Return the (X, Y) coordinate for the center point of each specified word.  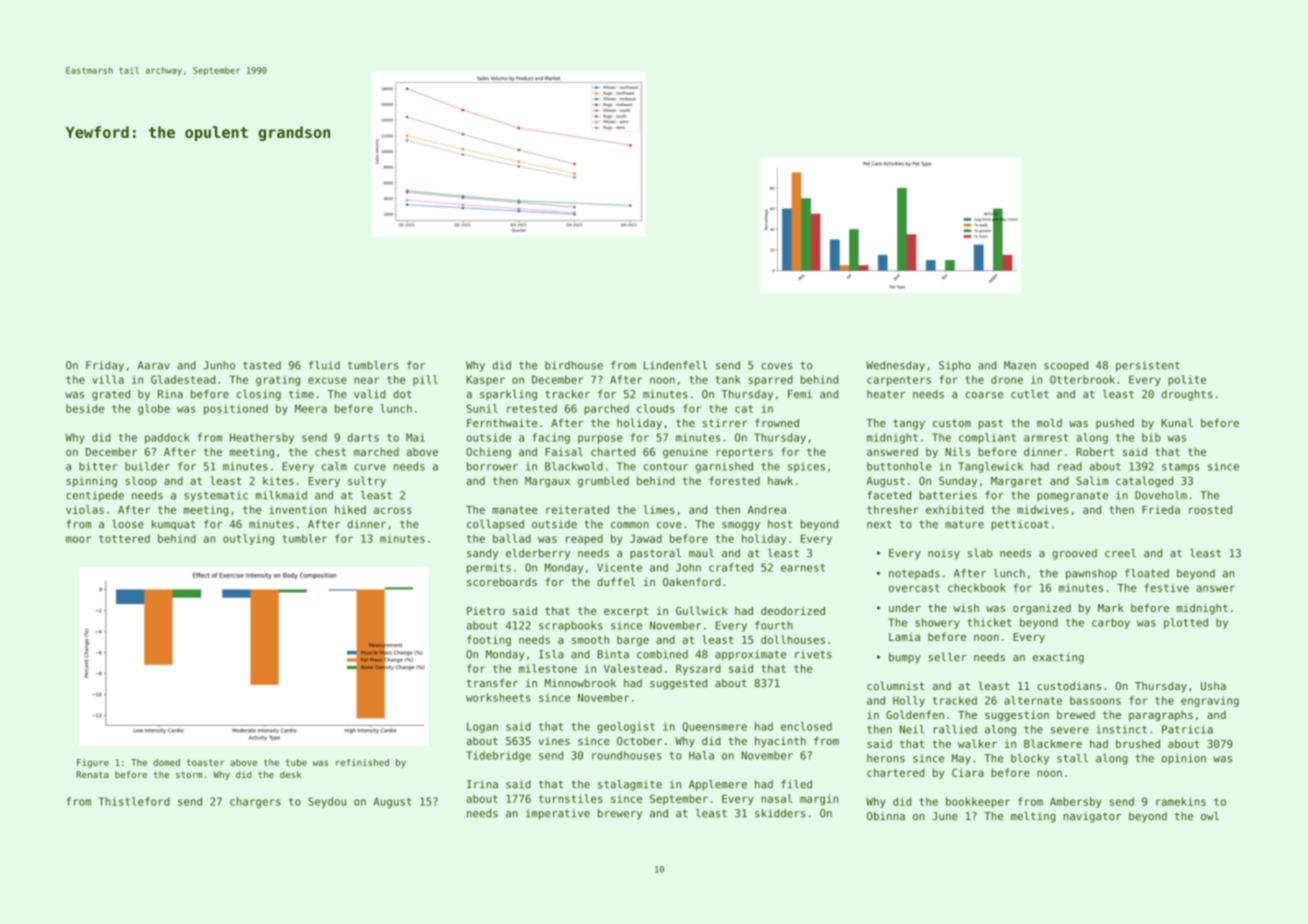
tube (296, 762)
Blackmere (1053, 743)
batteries (948, 495)
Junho (219, 365)
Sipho (955, 366)
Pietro (486, 611)
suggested (678, 684)
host (780, 524)
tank (728, 379)
